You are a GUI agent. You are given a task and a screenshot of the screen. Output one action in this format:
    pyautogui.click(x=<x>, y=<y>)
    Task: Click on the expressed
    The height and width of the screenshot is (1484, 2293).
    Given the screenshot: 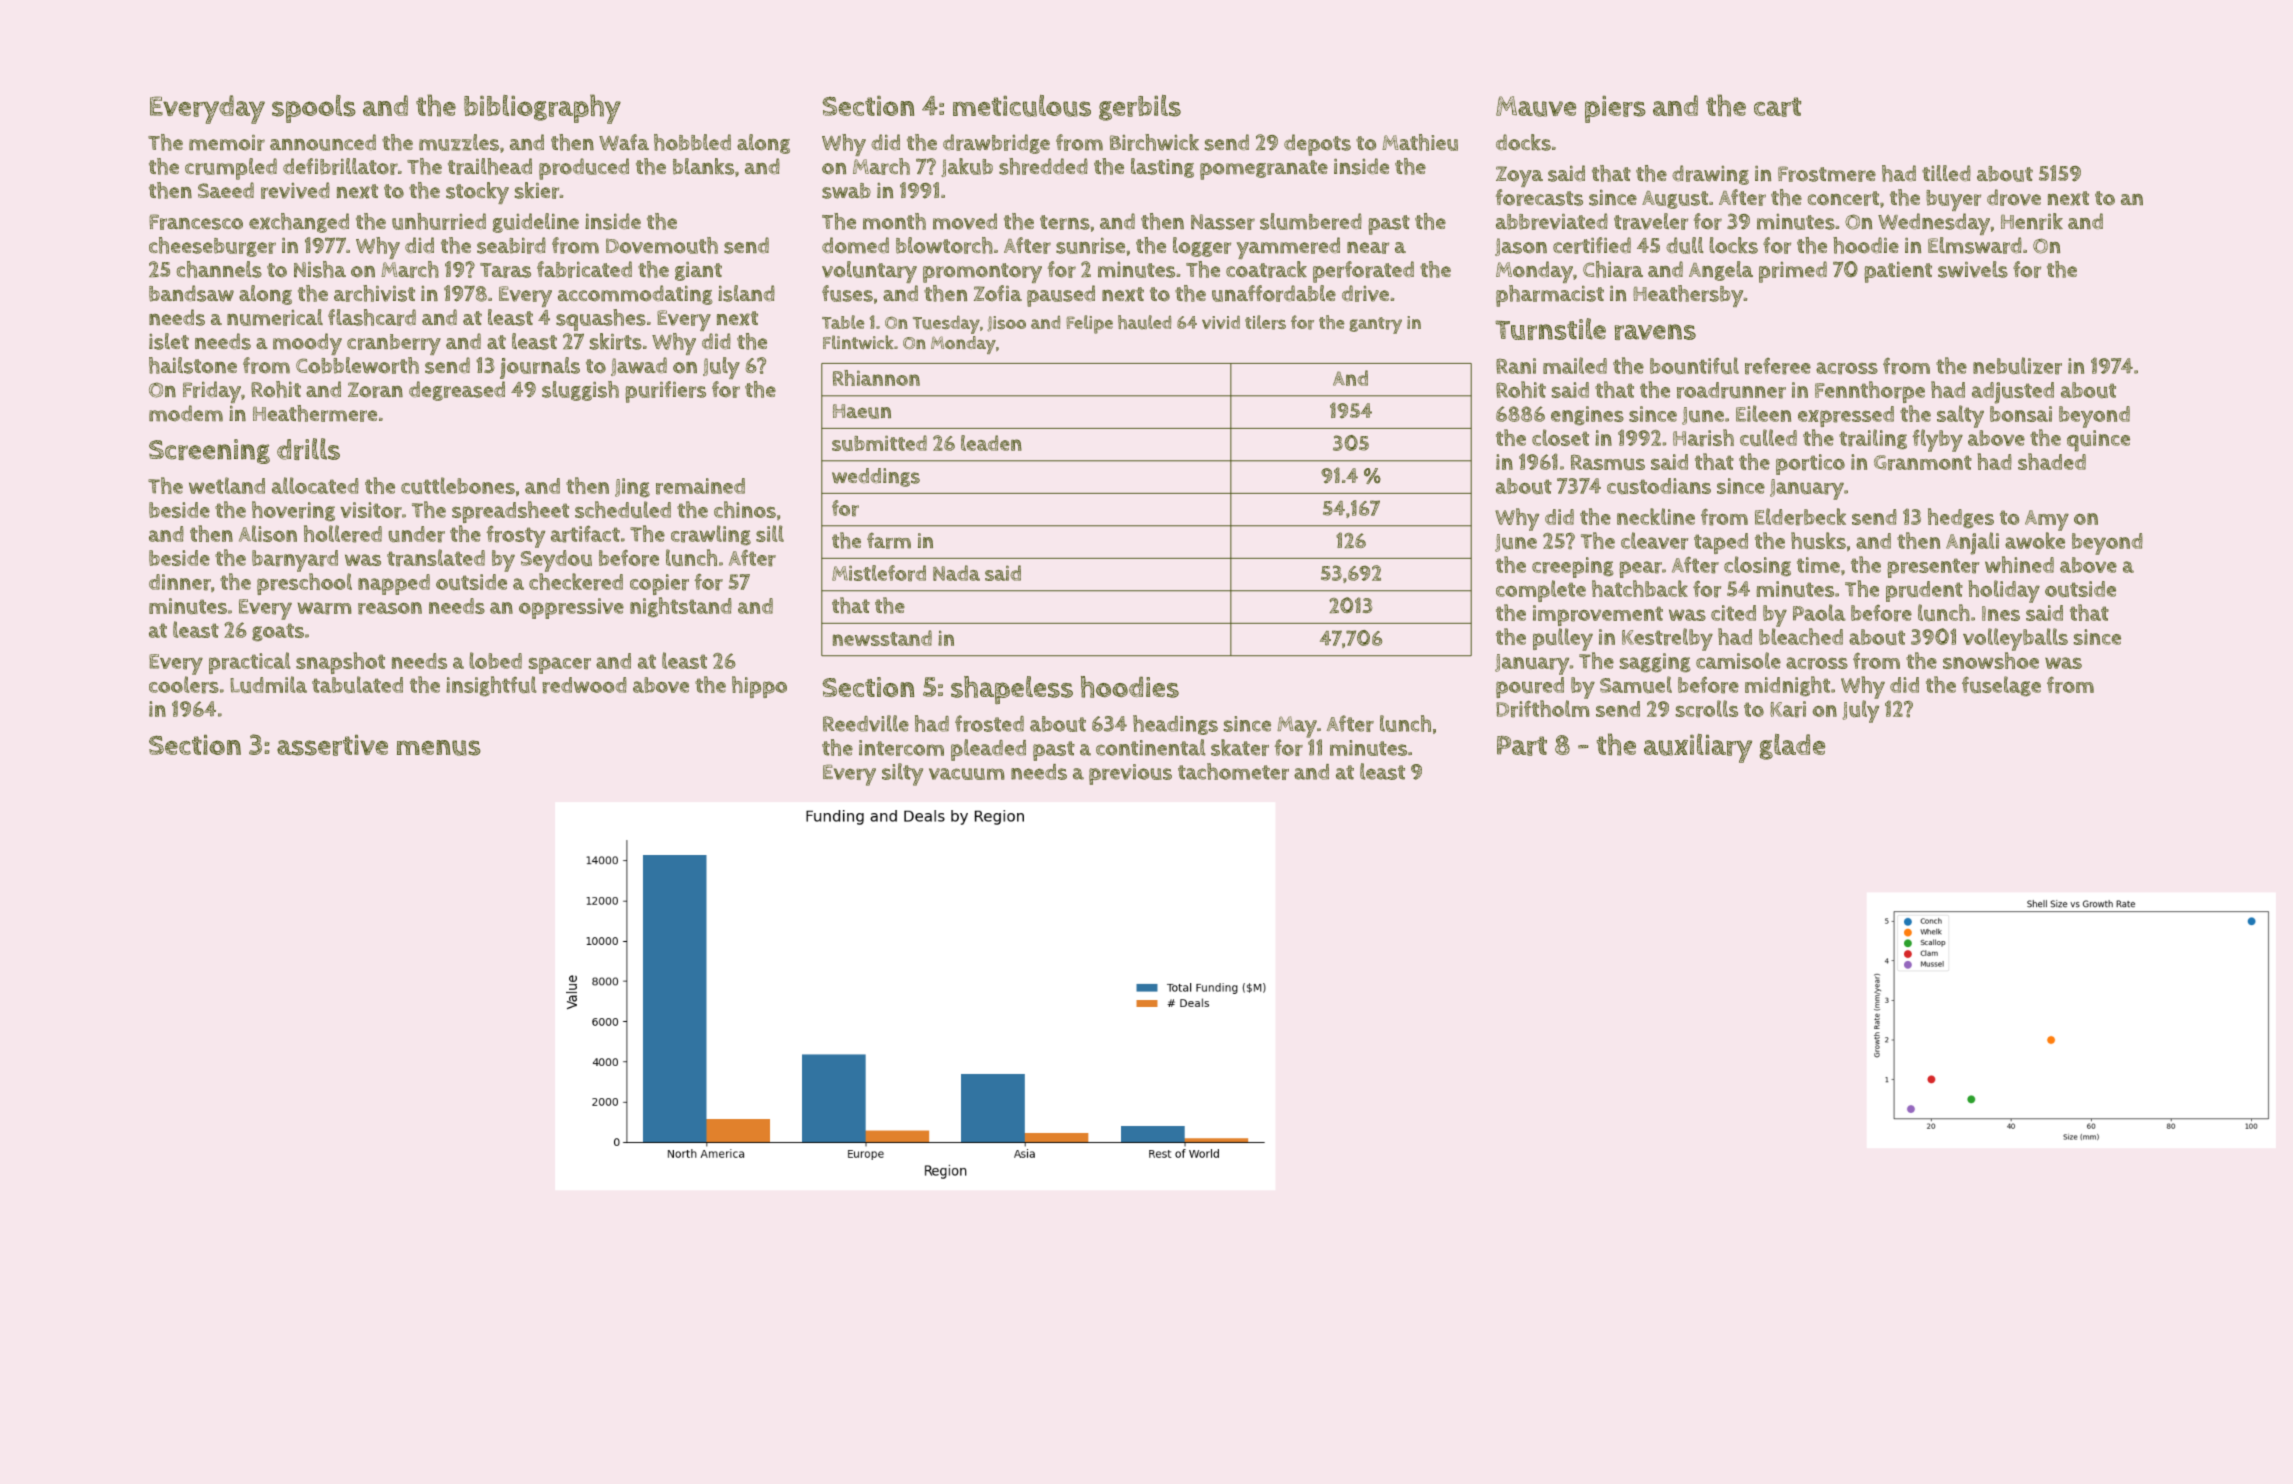 What is the action you would take?
    pyautogui.click(x=1846, y=416)
